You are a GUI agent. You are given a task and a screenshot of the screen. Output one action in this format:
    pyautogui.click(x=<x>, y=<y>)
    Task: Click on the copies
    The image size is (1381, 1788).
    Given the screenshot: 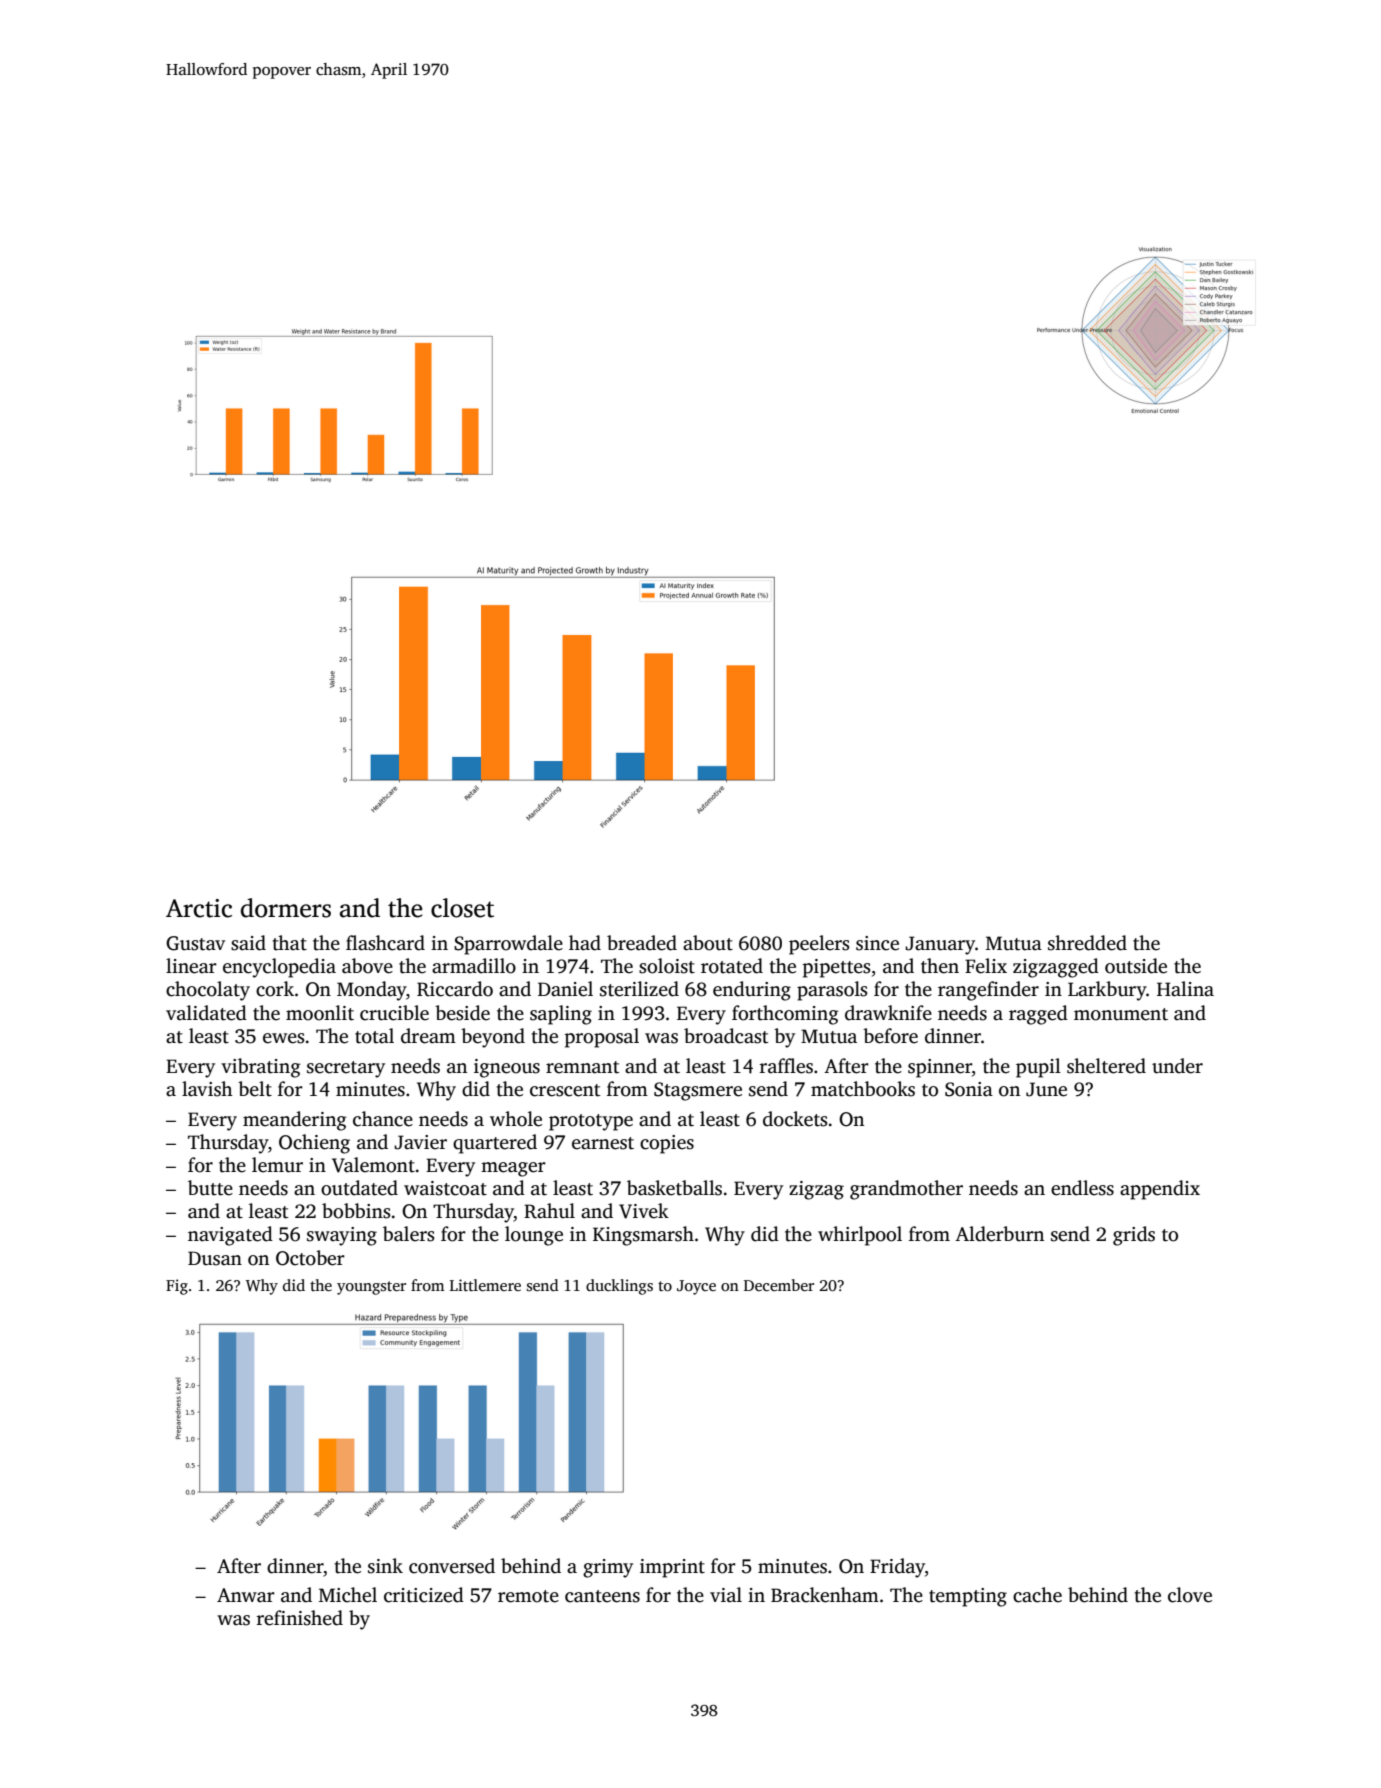 What is the action you would take?
    pyautogui.click(x=667, y=1144)
